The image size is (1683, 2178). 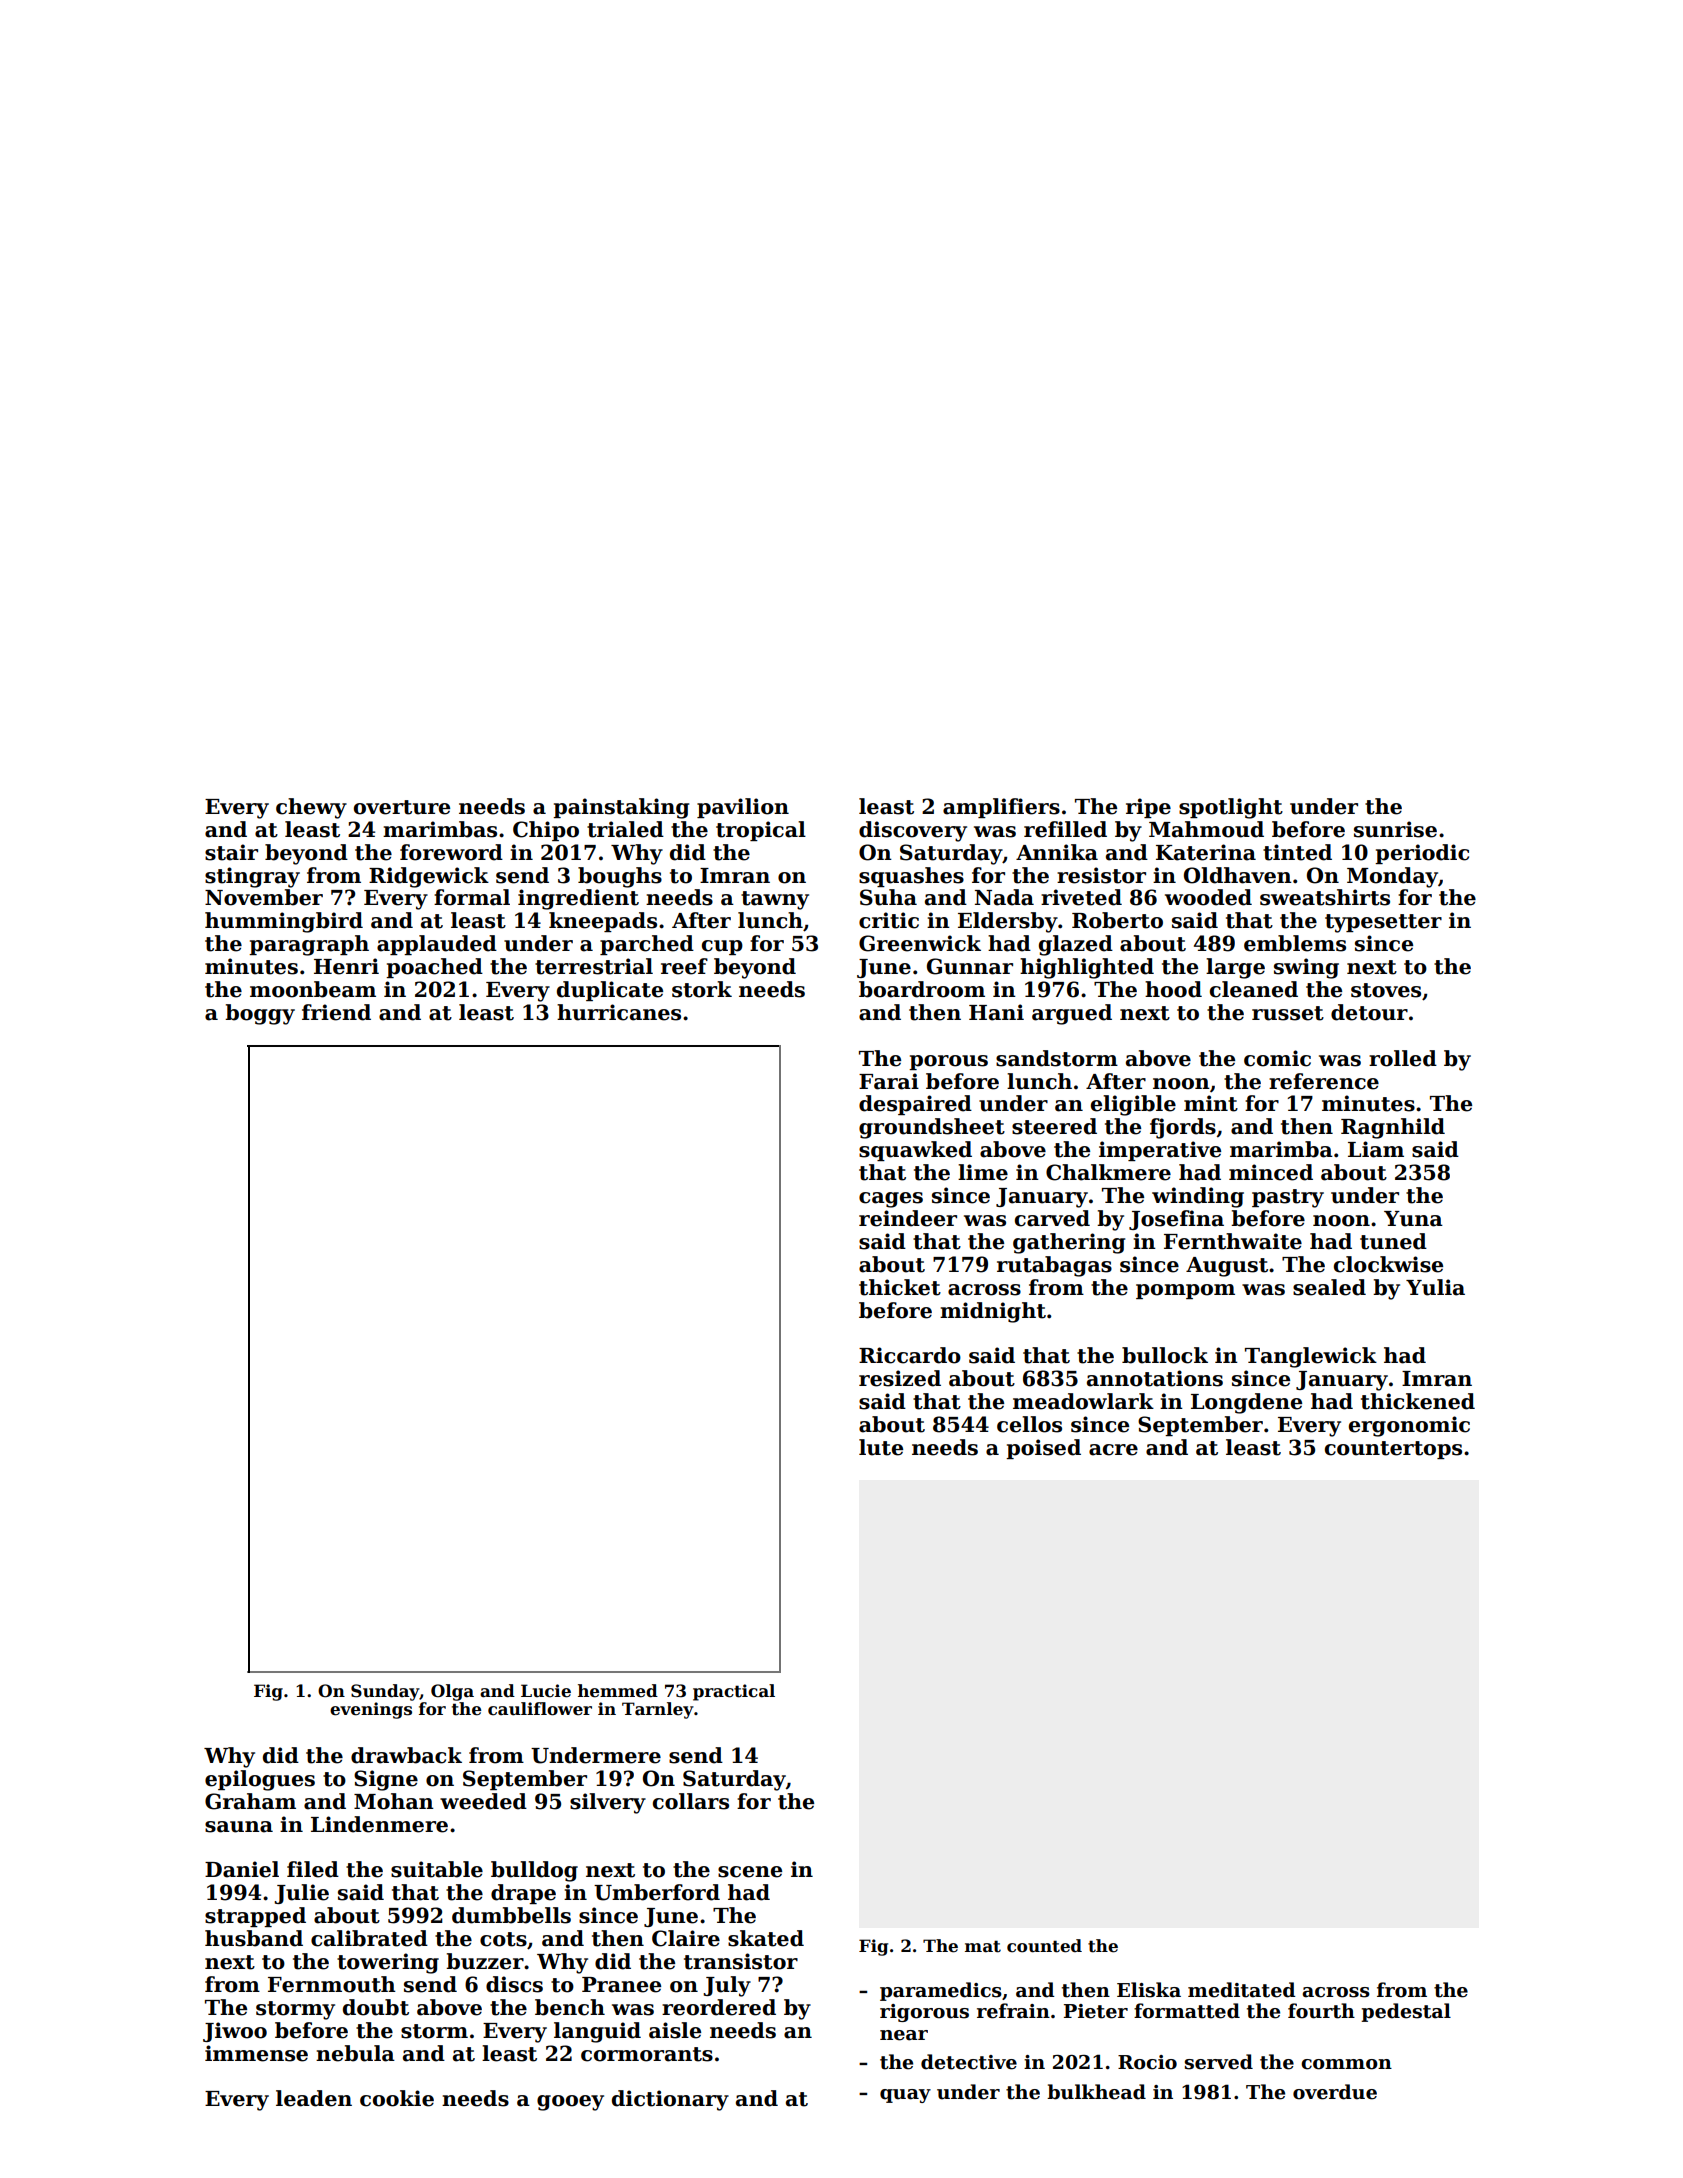 What do you see at coordinates (314, 2098) in the screenshot?
I see `leaden` at bounding box center [314, 2098].
